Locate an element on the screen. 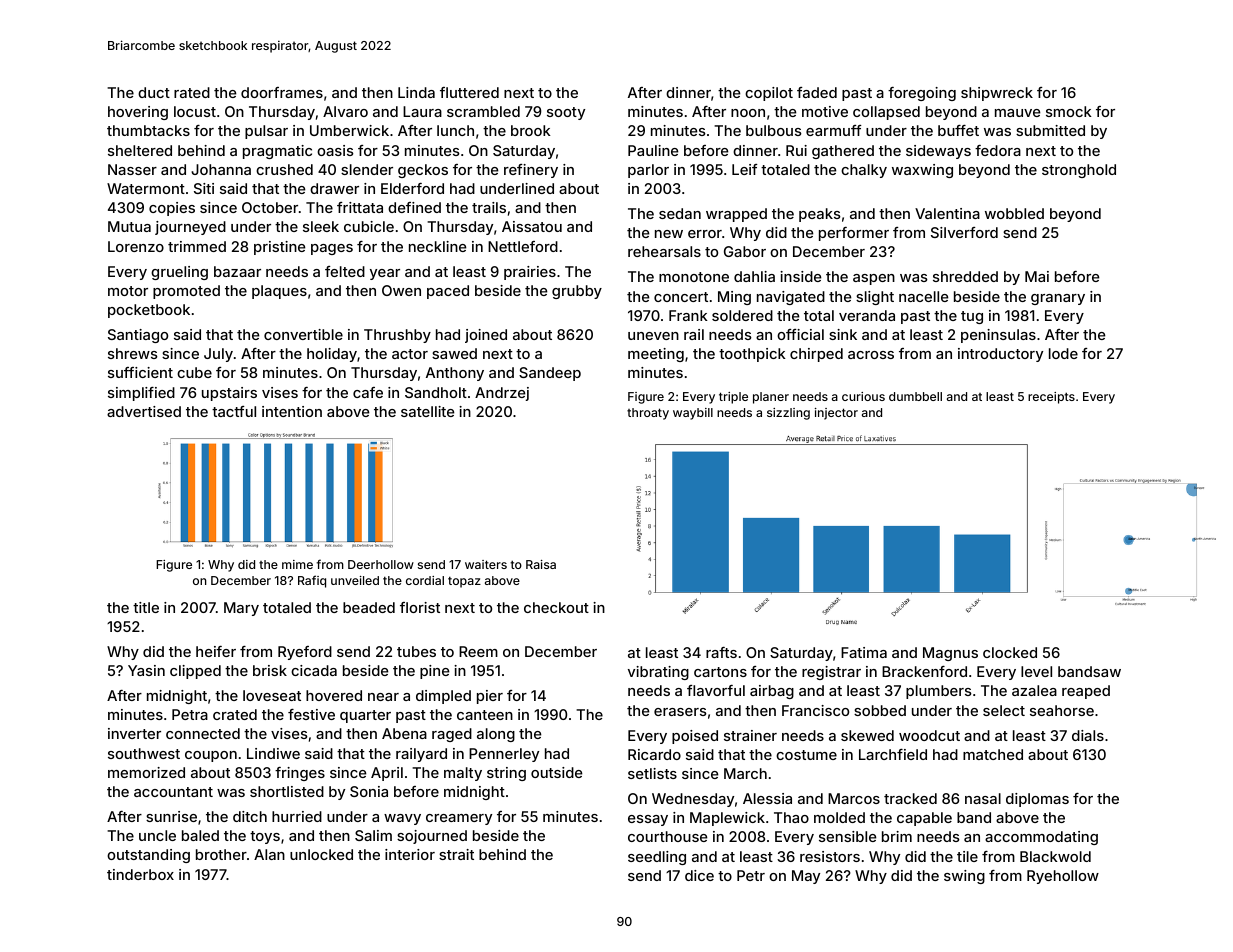 The image size is (1233, 952). accountant is located at coordinates (173, 792).
